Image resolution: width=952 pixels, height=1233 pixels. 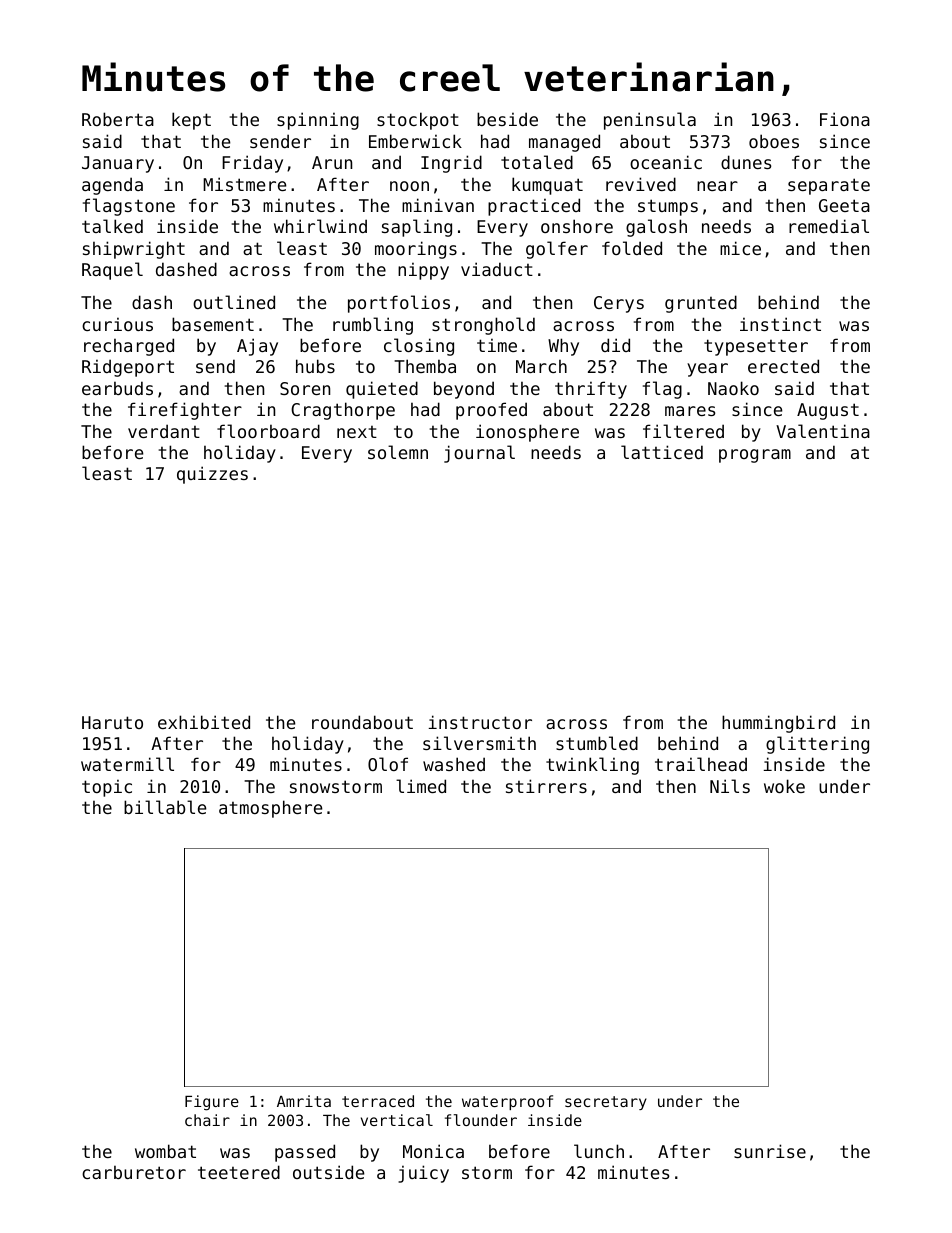 I want to click on stockpot, so click(x=418, y=121).
